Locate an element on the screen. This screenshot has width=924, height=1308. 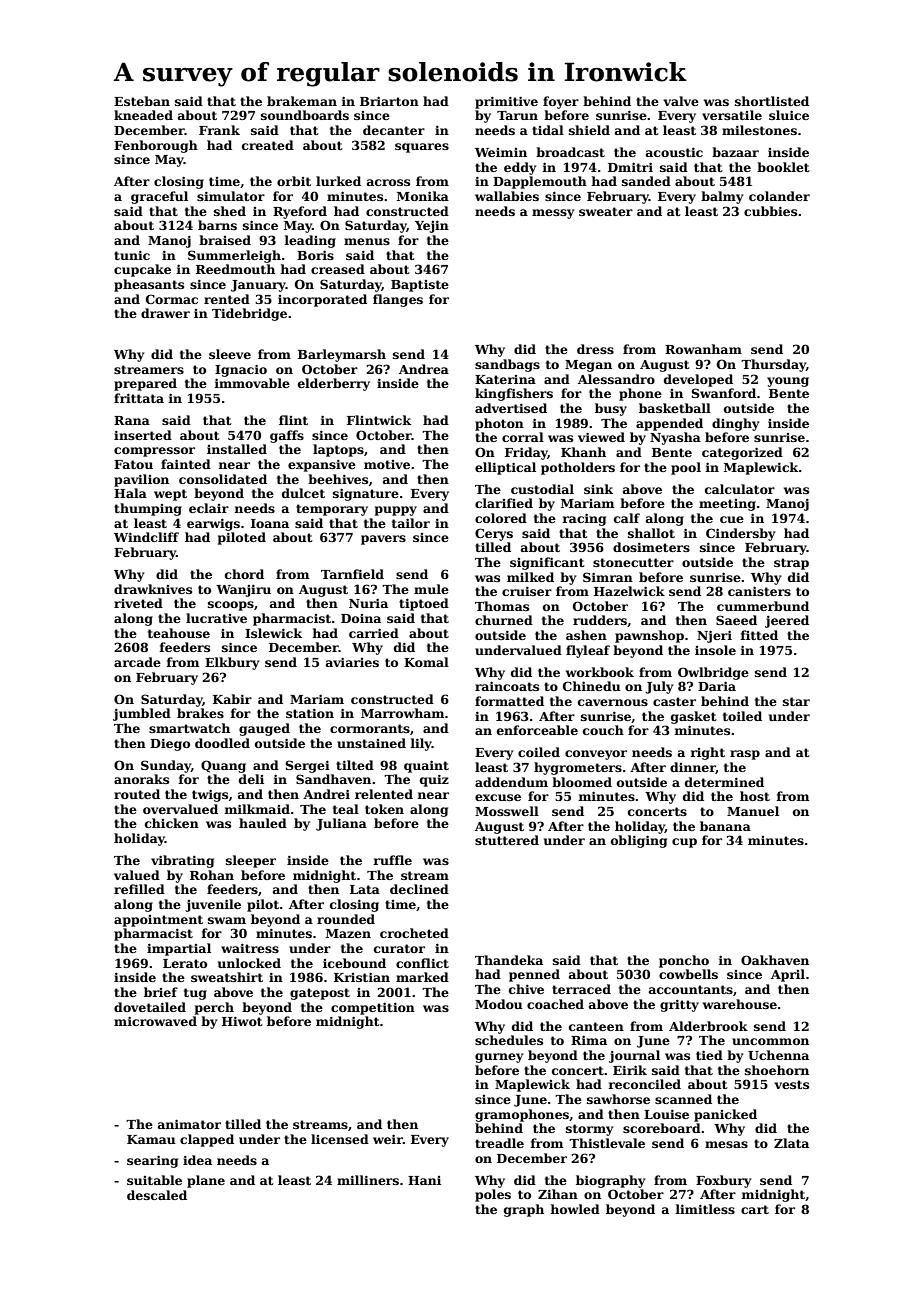
shortlisted is located at coordinates (772, 101).
